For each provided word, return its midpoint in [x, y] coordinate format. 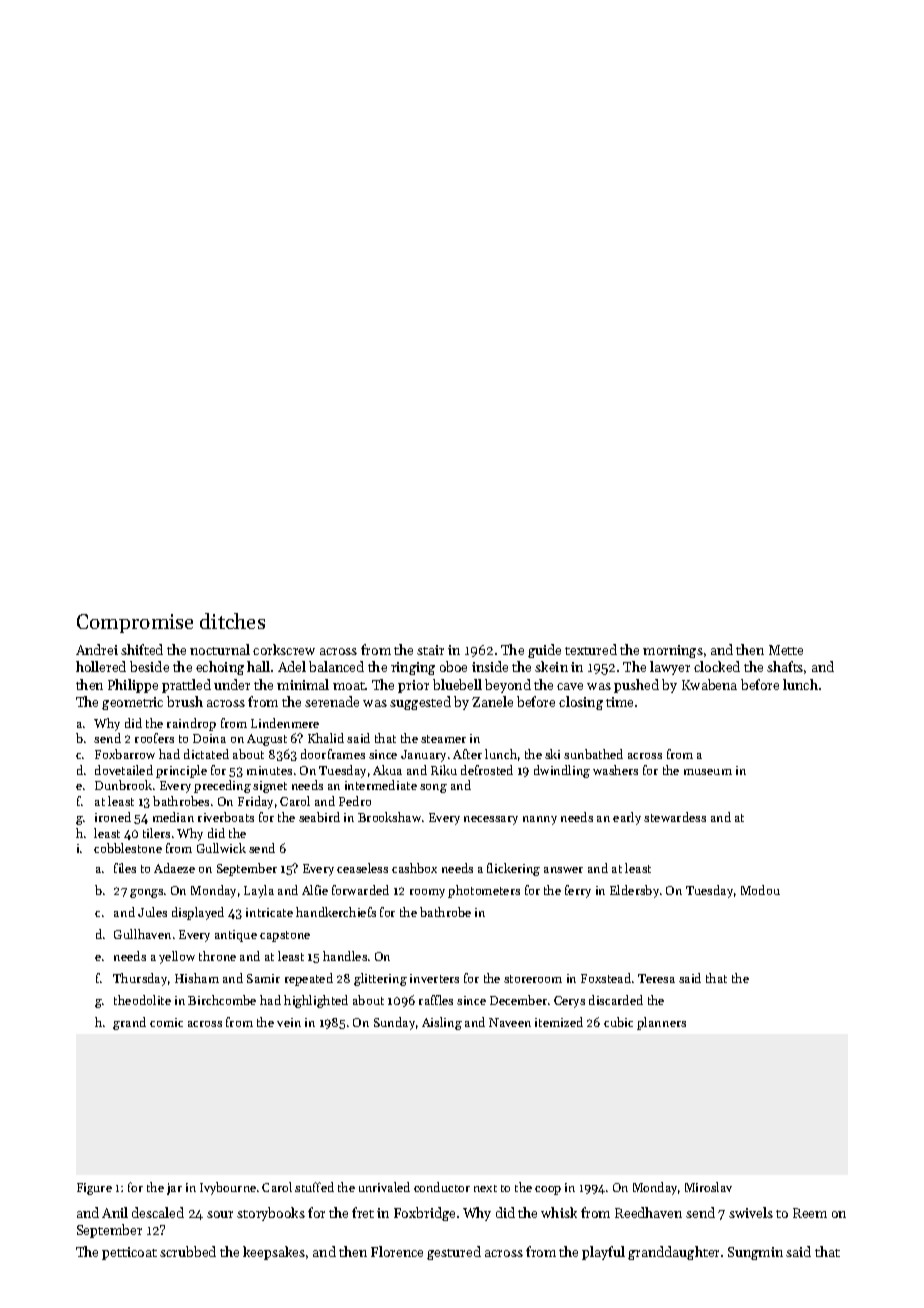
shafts [785, 666]
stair [430, 650]
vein [289, 1022]
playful [603, 1253]
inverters [434, 978]
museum [708, 772]
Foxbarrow [125, 754]
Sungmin [755, 1253]
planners [661, 1023]
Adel [292, 666]
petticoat [129, 1253]
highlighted [316, 1001]
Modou [760, 890]
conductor [442, 1187]
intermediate [381, 785]
